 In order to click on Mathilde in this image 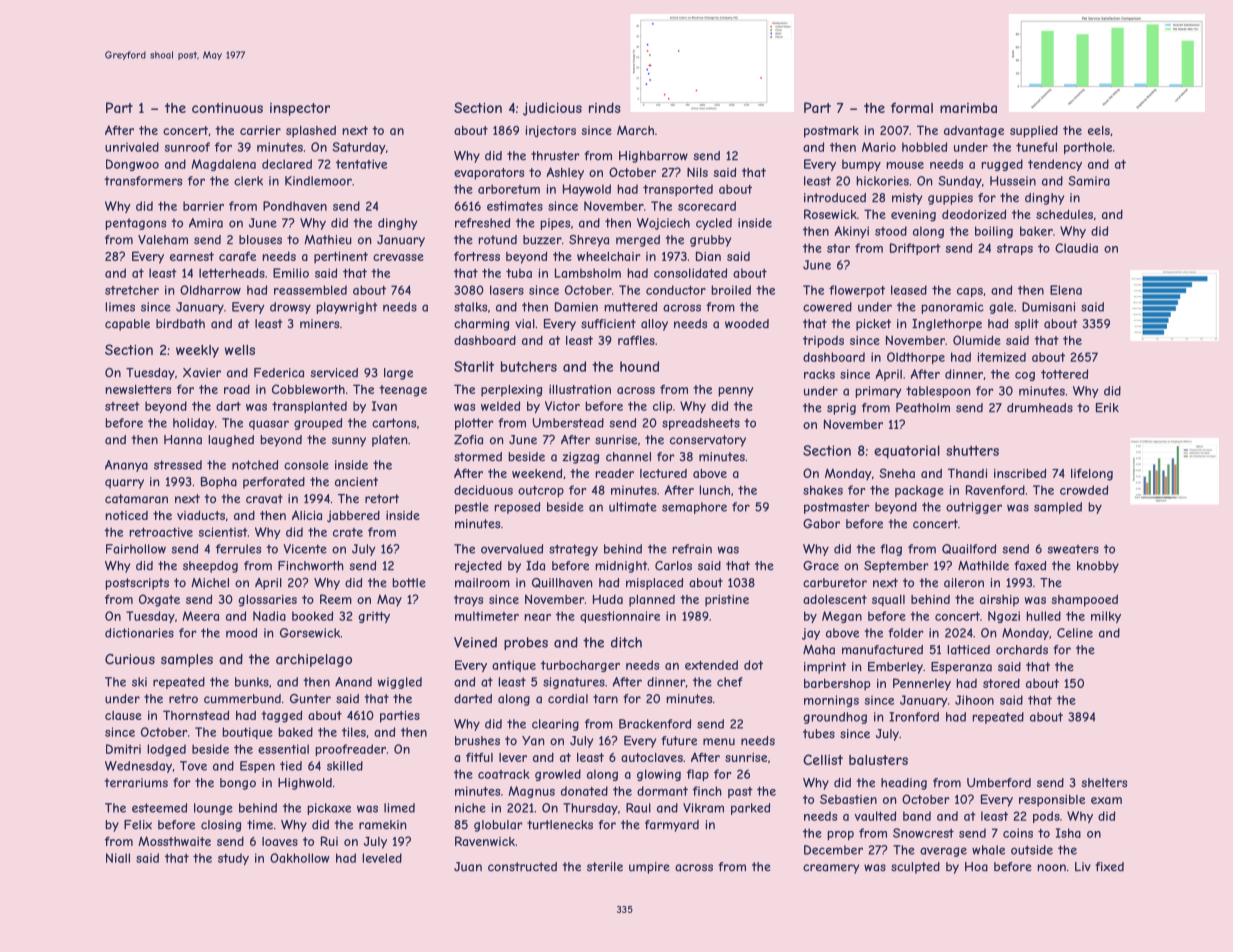, I will do `click(983, 566)`.
